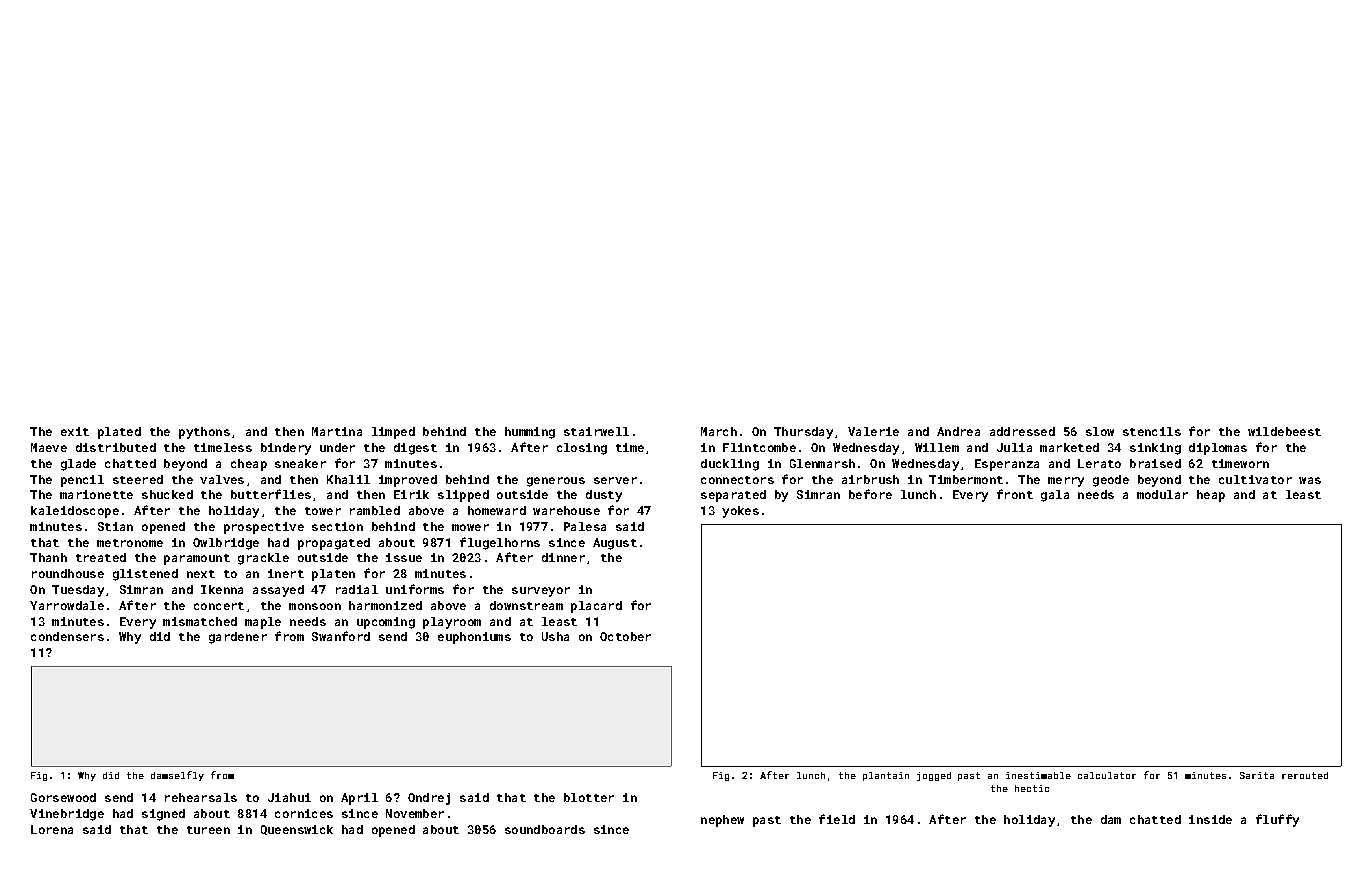 The image size is (1372, 887). I want to click on valves, so click(222, 479).
